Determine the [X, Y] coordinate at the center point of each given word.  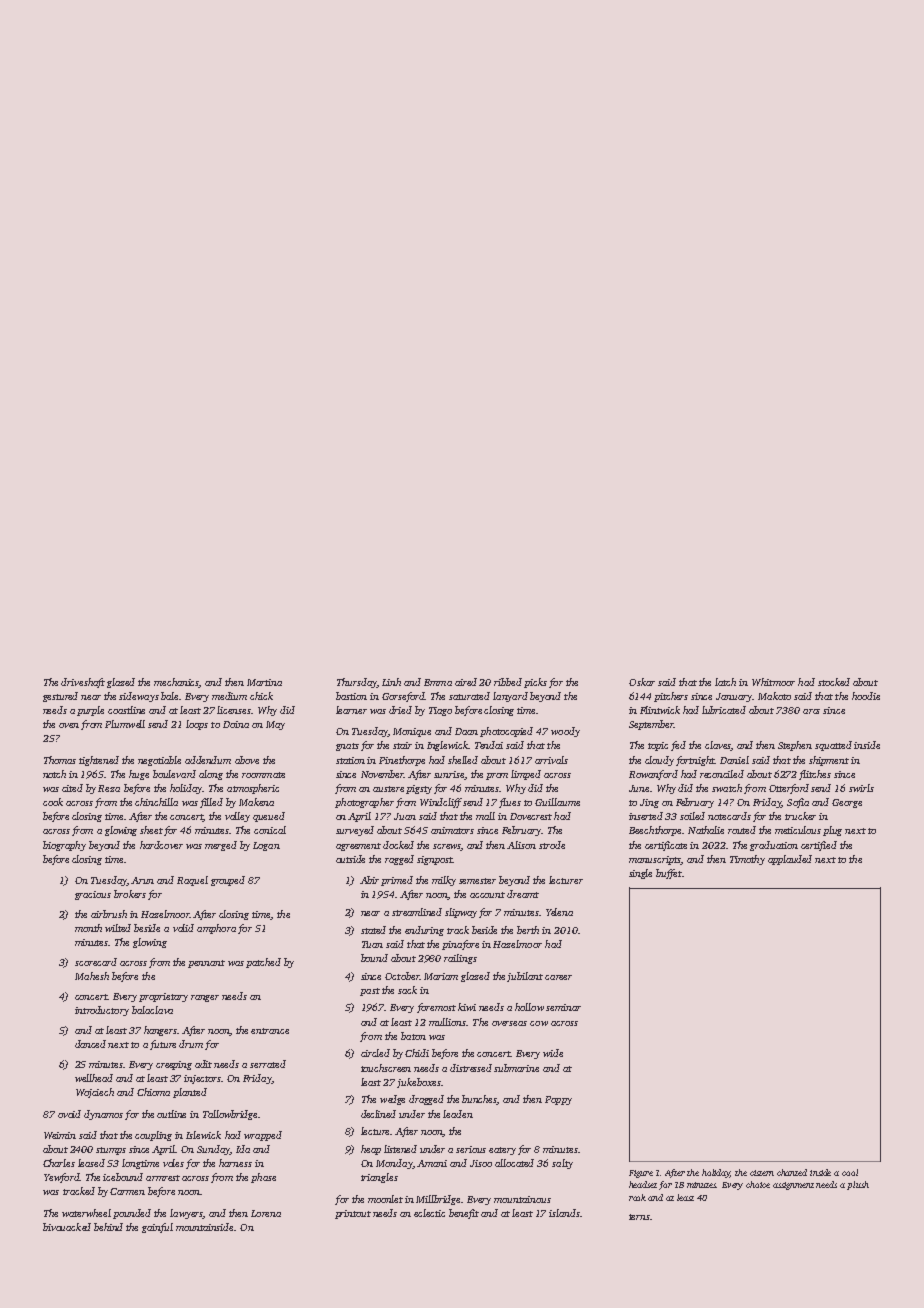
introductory [102, 1011]
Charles [59, 1163]
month [88, 928]
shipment [829, 761]
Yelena [559, 912]
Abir [369, 880]
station [350, 760]
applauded [790, 860]
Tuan [372, 944]
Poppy [558, 1100]
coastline [126, 710]
